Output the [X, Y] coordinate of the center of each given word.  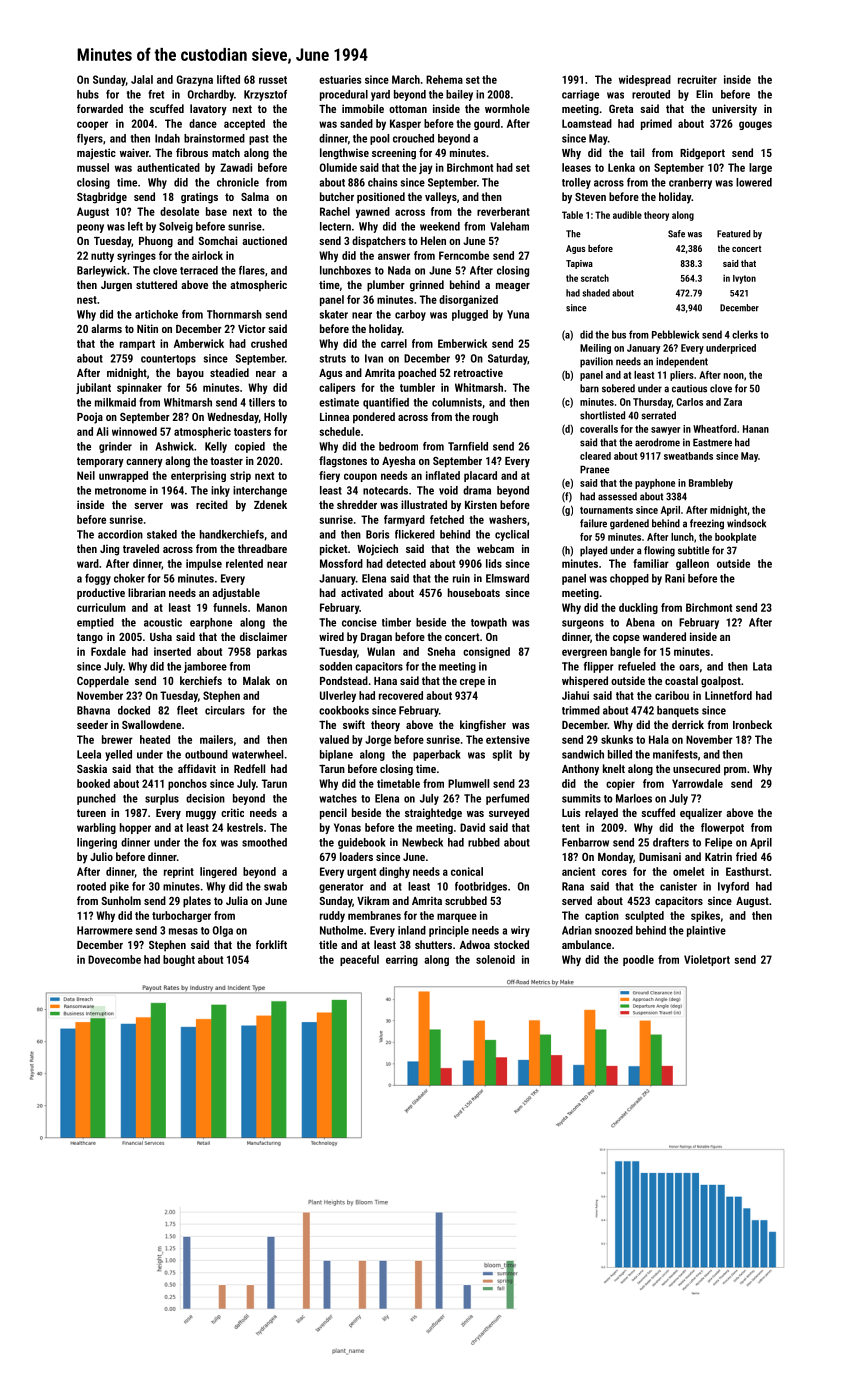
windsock [746, 523]
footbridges [481, 887]
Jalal [142, 79]
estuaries [340, 79]
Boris [377, 534]
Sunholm [121, 900]
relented [244, 563]
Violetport [707, 960]
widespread [645, 80]
